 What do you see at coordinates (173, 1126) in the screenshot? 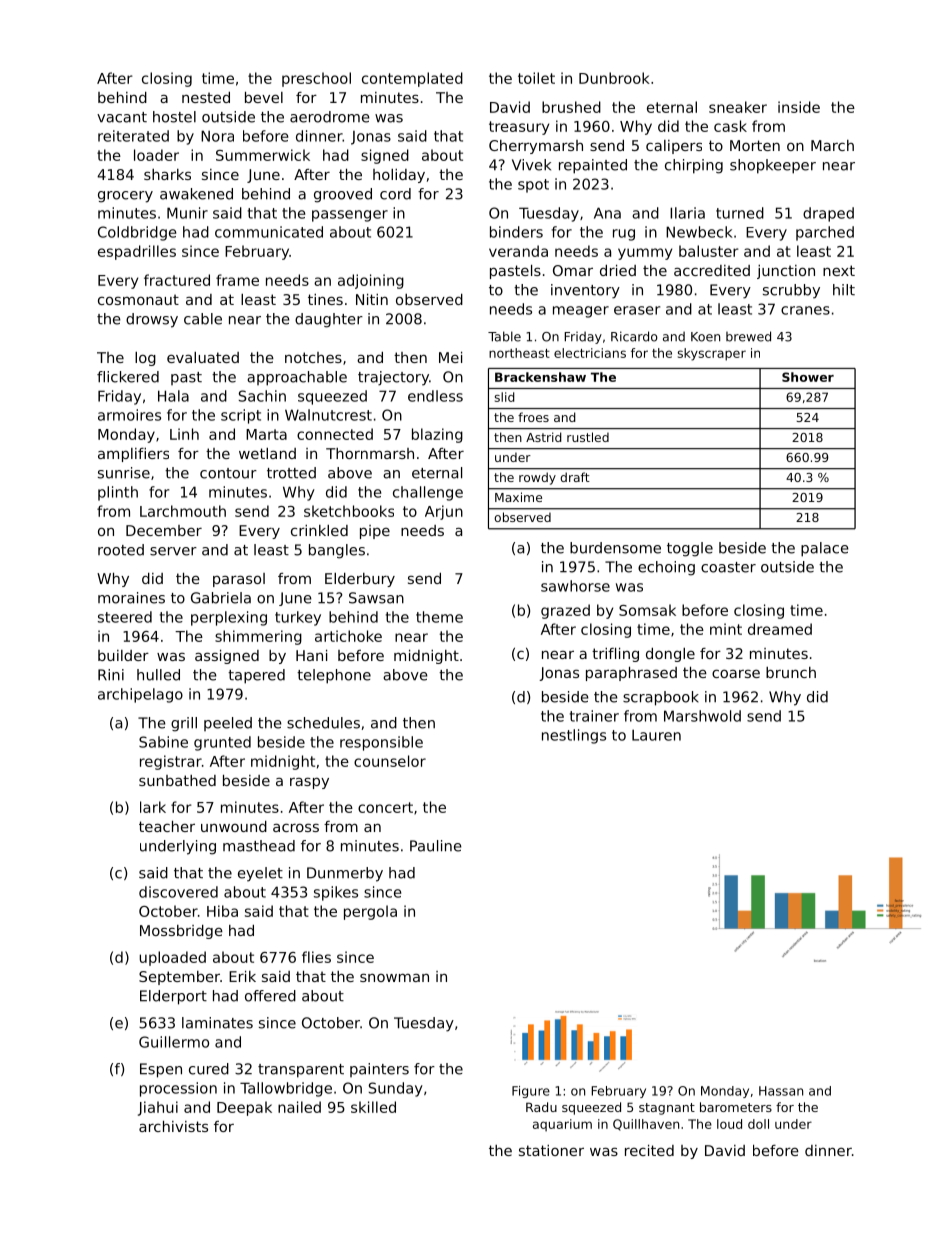
I see `archivists` at bounding box center [173, 1126].
